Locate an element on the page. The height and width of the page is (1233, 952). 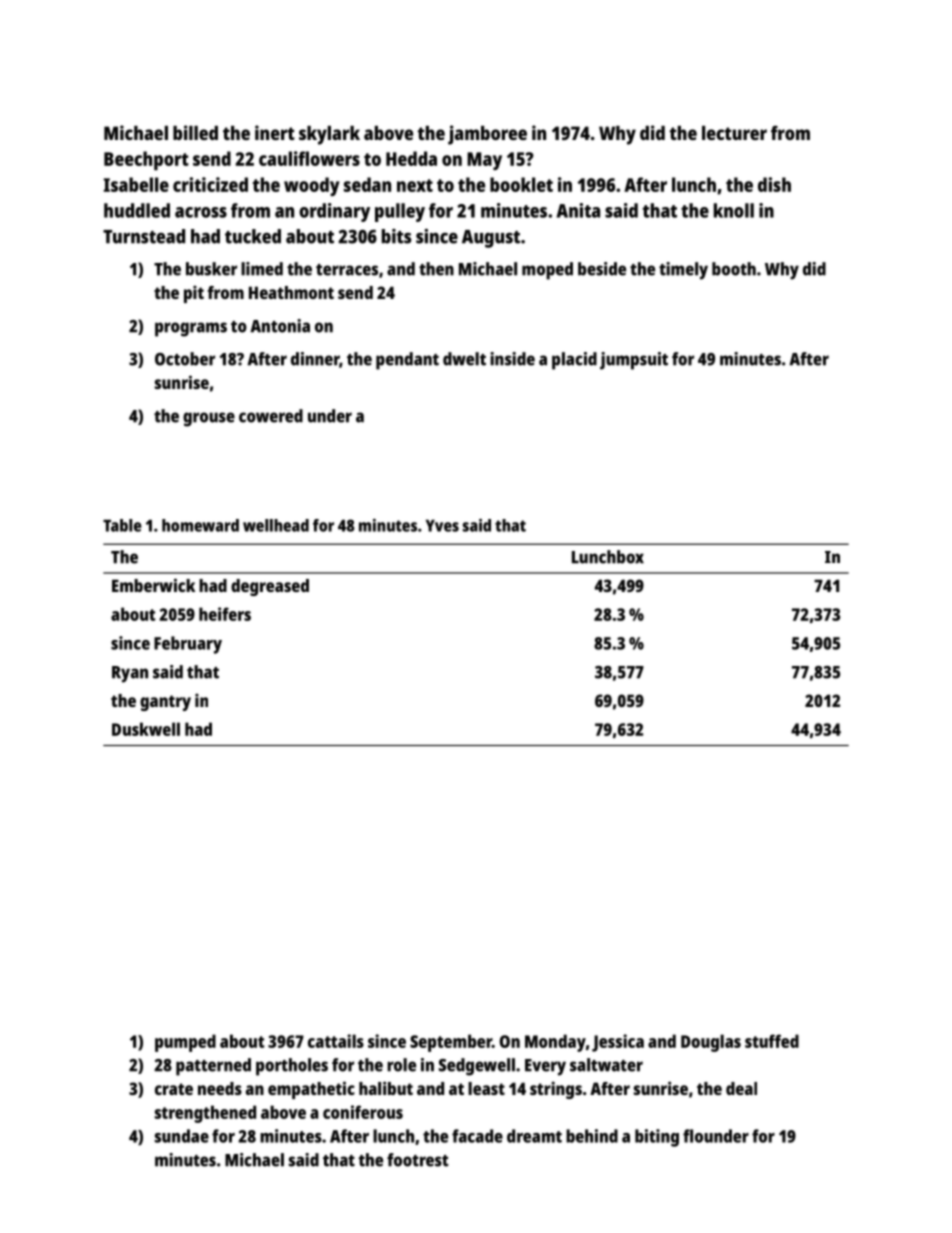
pendant is located at coordinates (407, 361).
